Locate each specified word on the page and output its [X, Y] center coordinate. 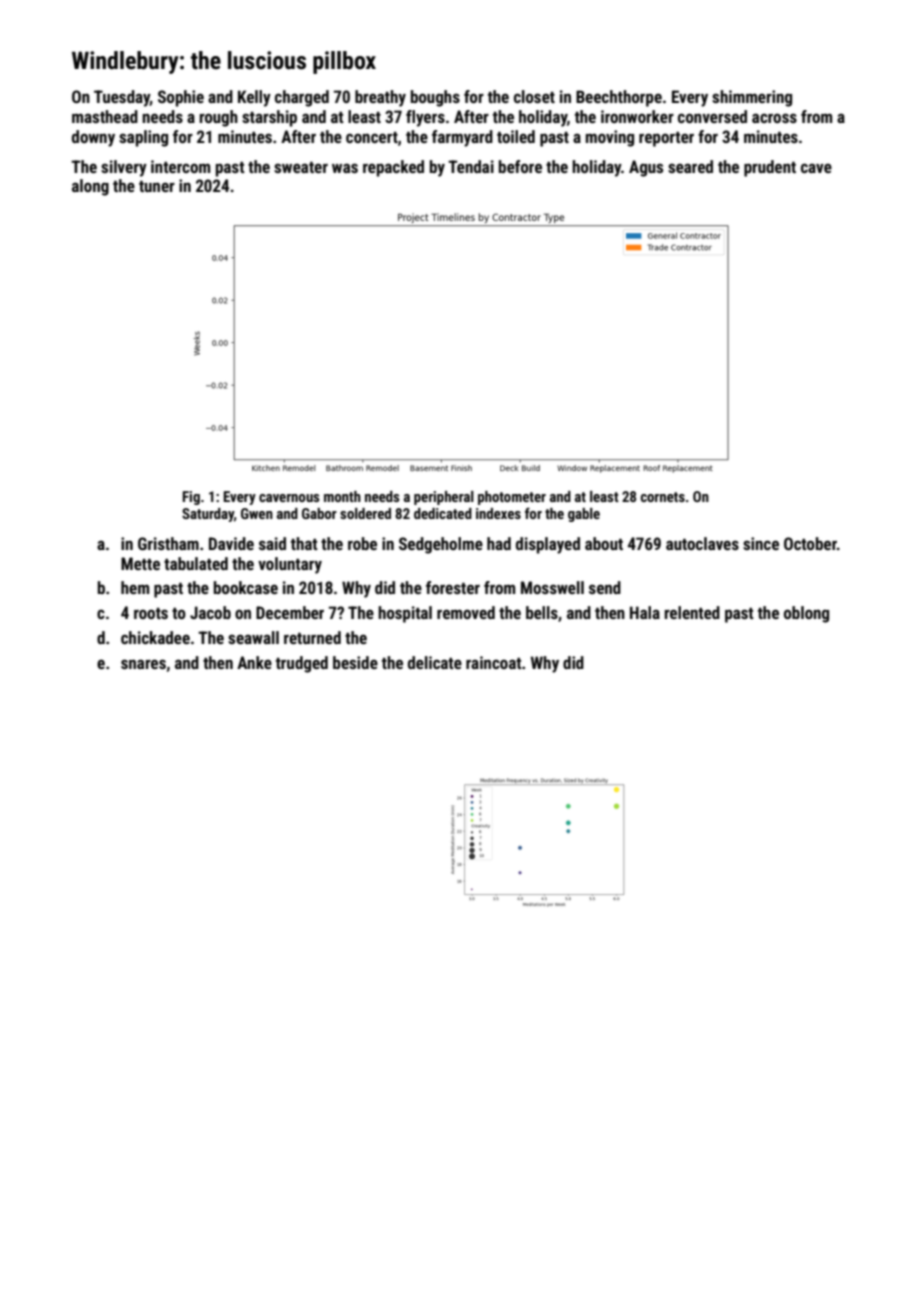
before [520, 166]
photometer [512, 498]
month [342, 496]
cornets [663, 497]
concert [372, 137]
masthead [105, 116]
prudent [770, 168]
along [90, 187]
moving [610, 138]
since [761, 543]
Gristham [168, 543]
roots [151, 613]
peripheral [444, 498]
